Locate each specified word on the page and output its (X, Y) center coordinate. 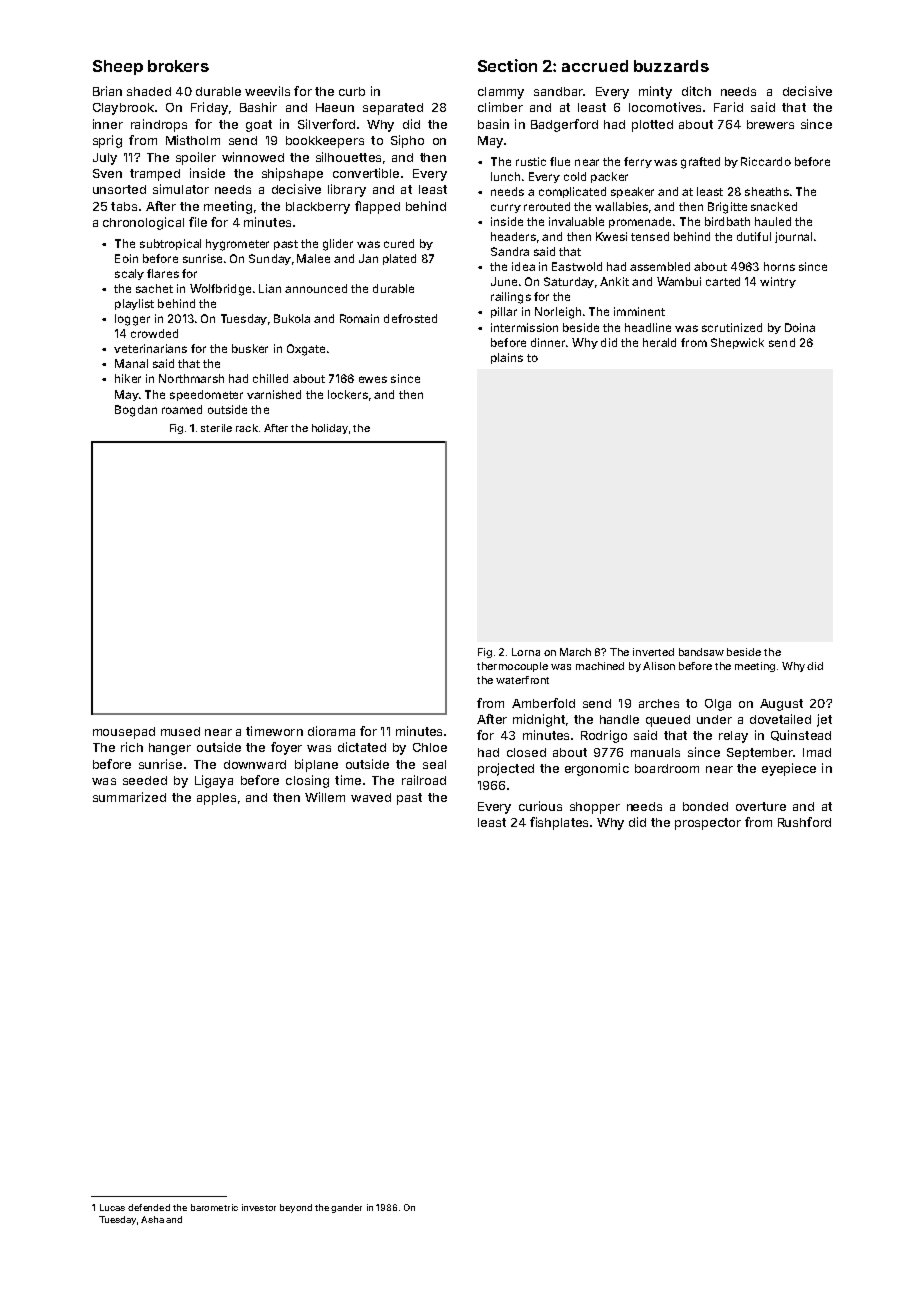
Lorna (526, 652)
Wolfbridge (220, 290)
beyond (296, 1208)
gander (346, 1208)
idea (523, 266)
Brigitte (727, 208)
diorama (331, 731)
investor (259, 1207)
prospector (708, 824)
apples (216, 799)
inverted (653, 652)
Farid (728, 107)
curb (352, 91)
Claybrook (123, 109)
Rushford (804, 822)
